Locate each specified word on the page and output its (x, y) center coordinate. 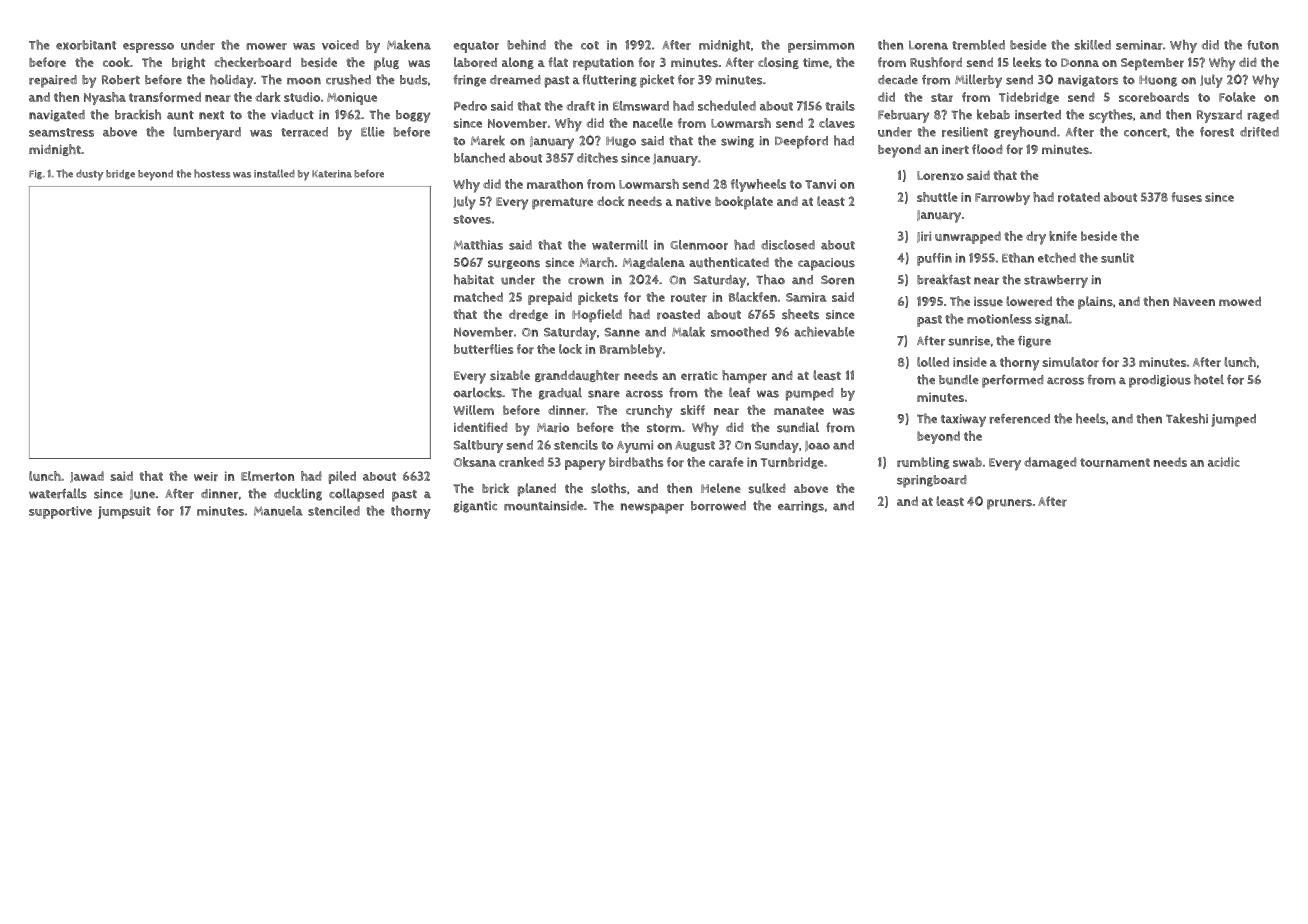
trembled (978, 45)
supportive (60, 512)
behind (526, 45)
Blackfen (753, 297)
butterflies (483, 349)
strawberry (1056, 281)
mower (266, 46)
